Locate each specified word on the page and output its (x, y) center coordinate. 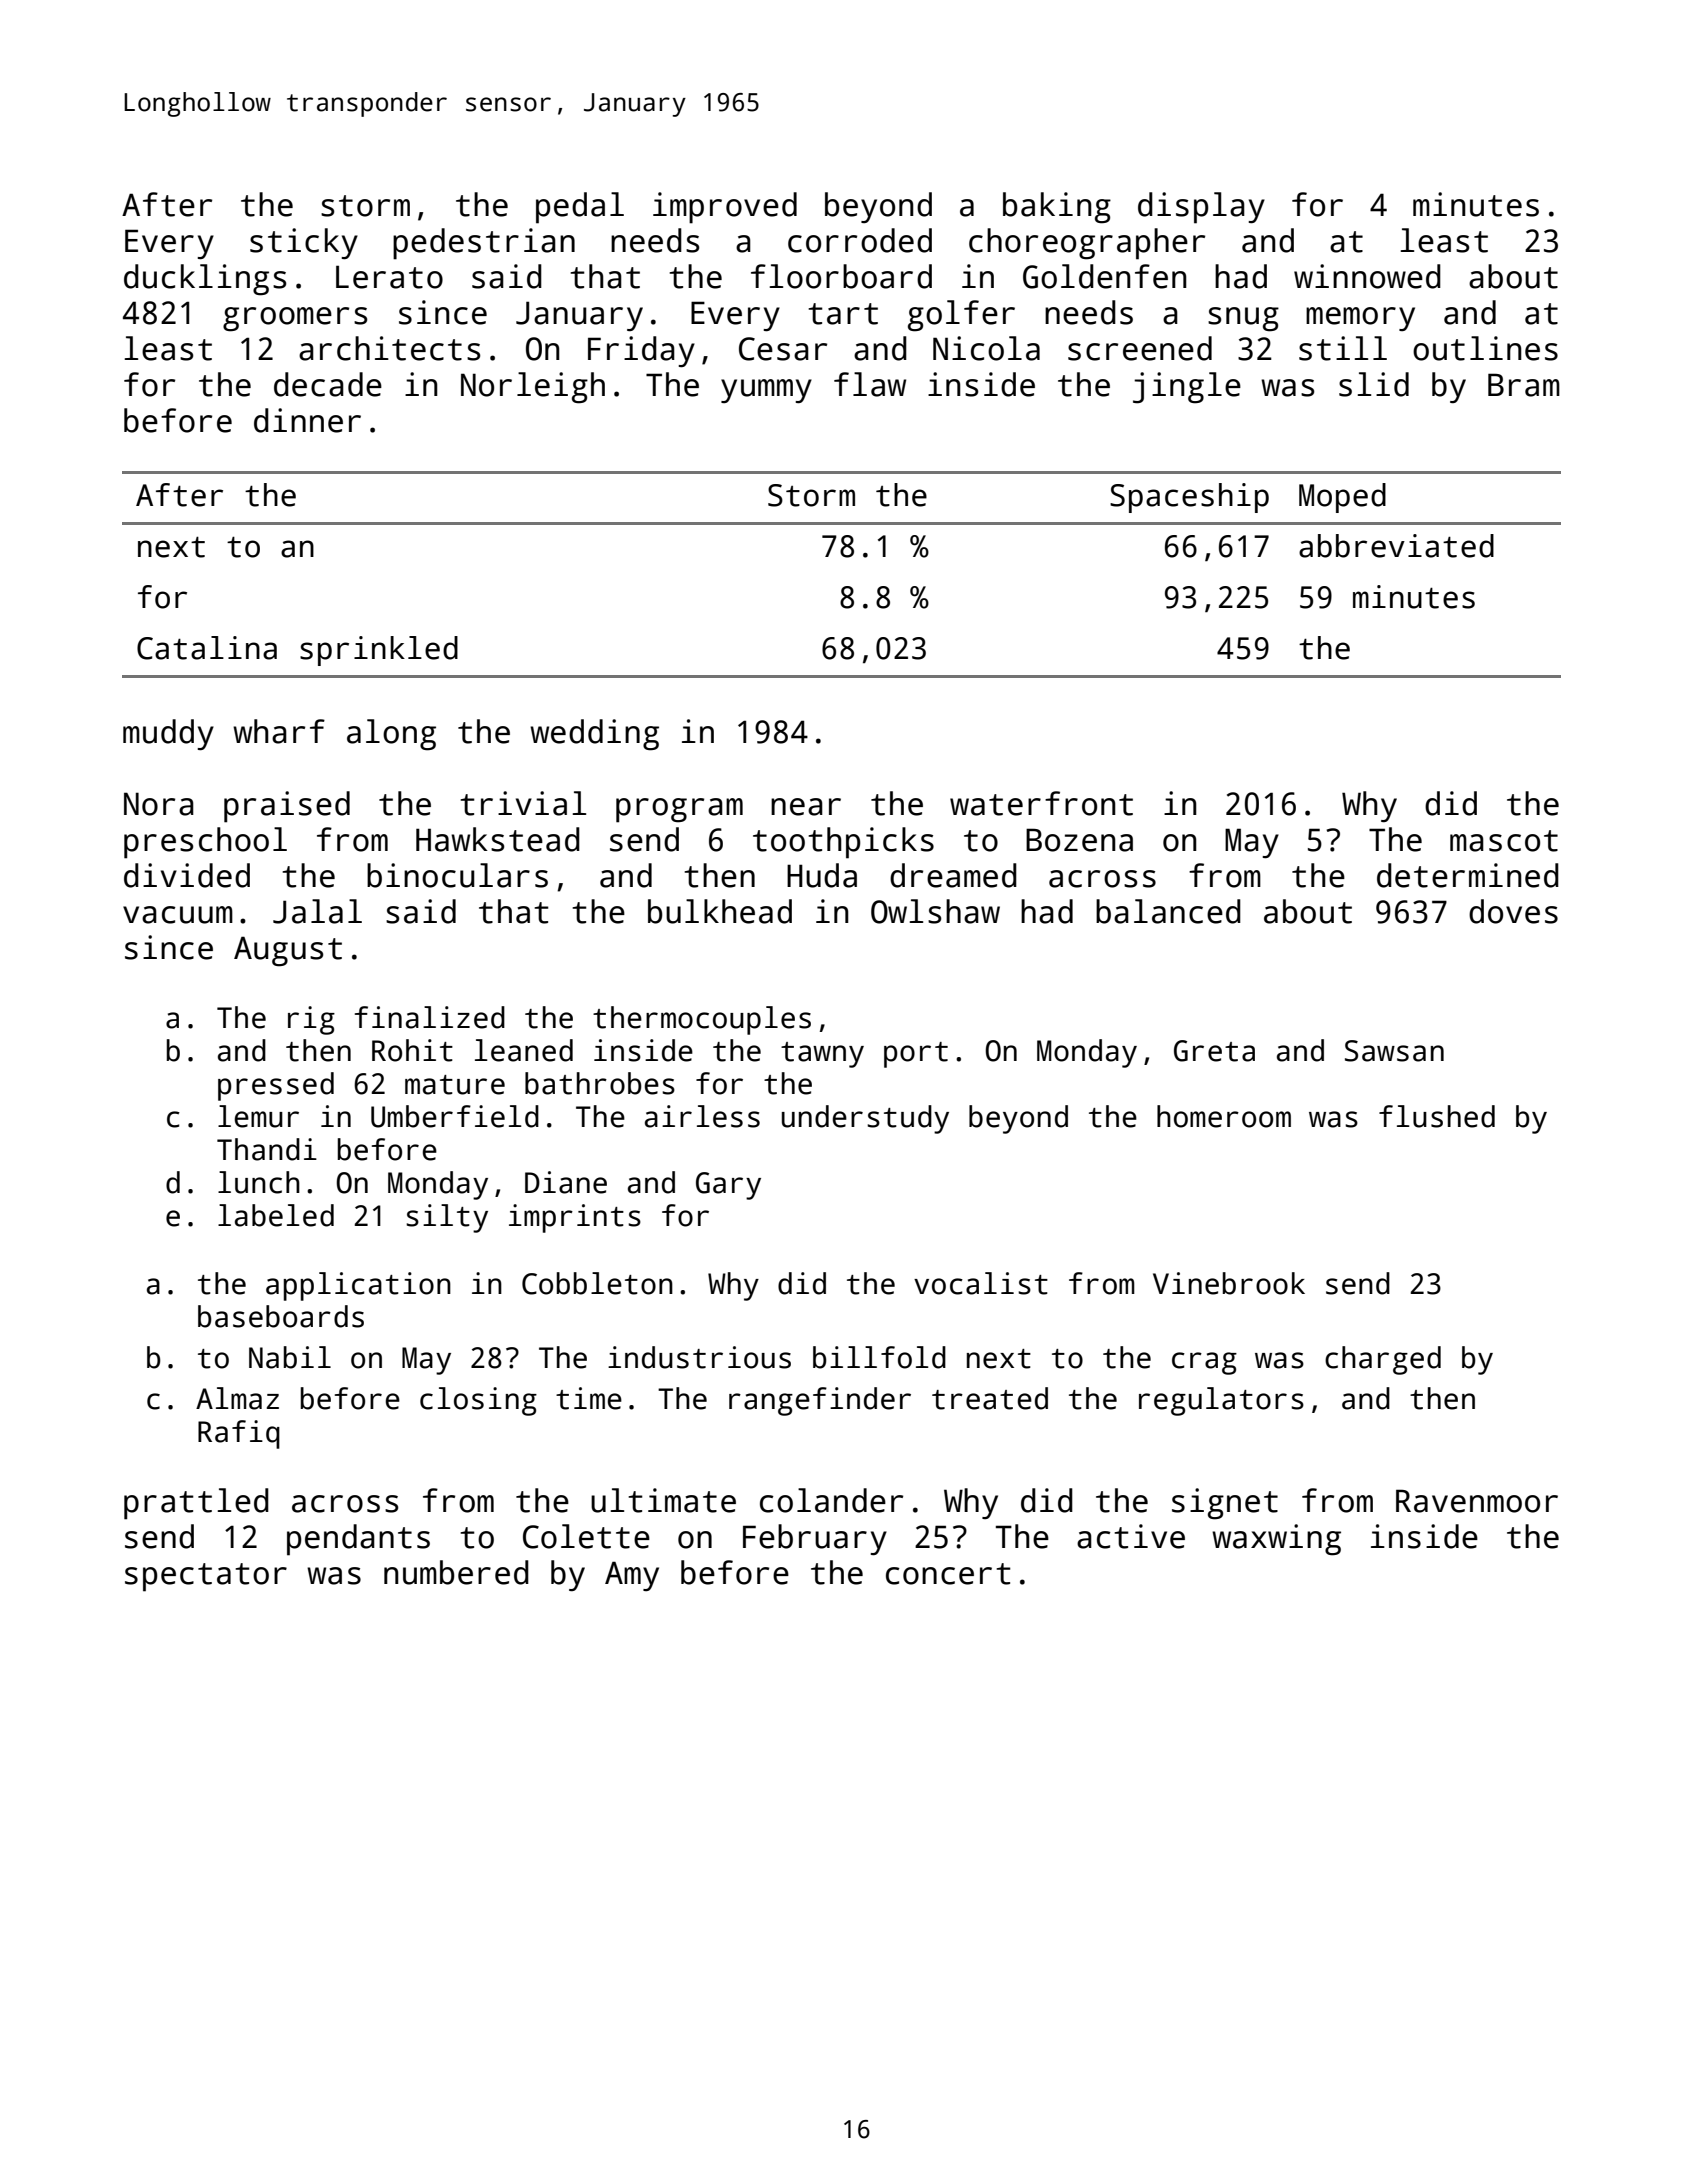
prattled (196, 1504)
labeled (276, 1215)
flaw (870, 384)
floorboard (841, 276)
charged (1383, 1360)
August (288, 951)
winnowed (1367, 276)
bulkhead (720, 911)
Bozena (1079, 840)
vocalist (981, 1283)
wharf (279, 731)
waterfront (1041, 803)
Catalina (207, 648)
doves (1513, 911)
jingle (1187, 388)
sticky (304, 244)
